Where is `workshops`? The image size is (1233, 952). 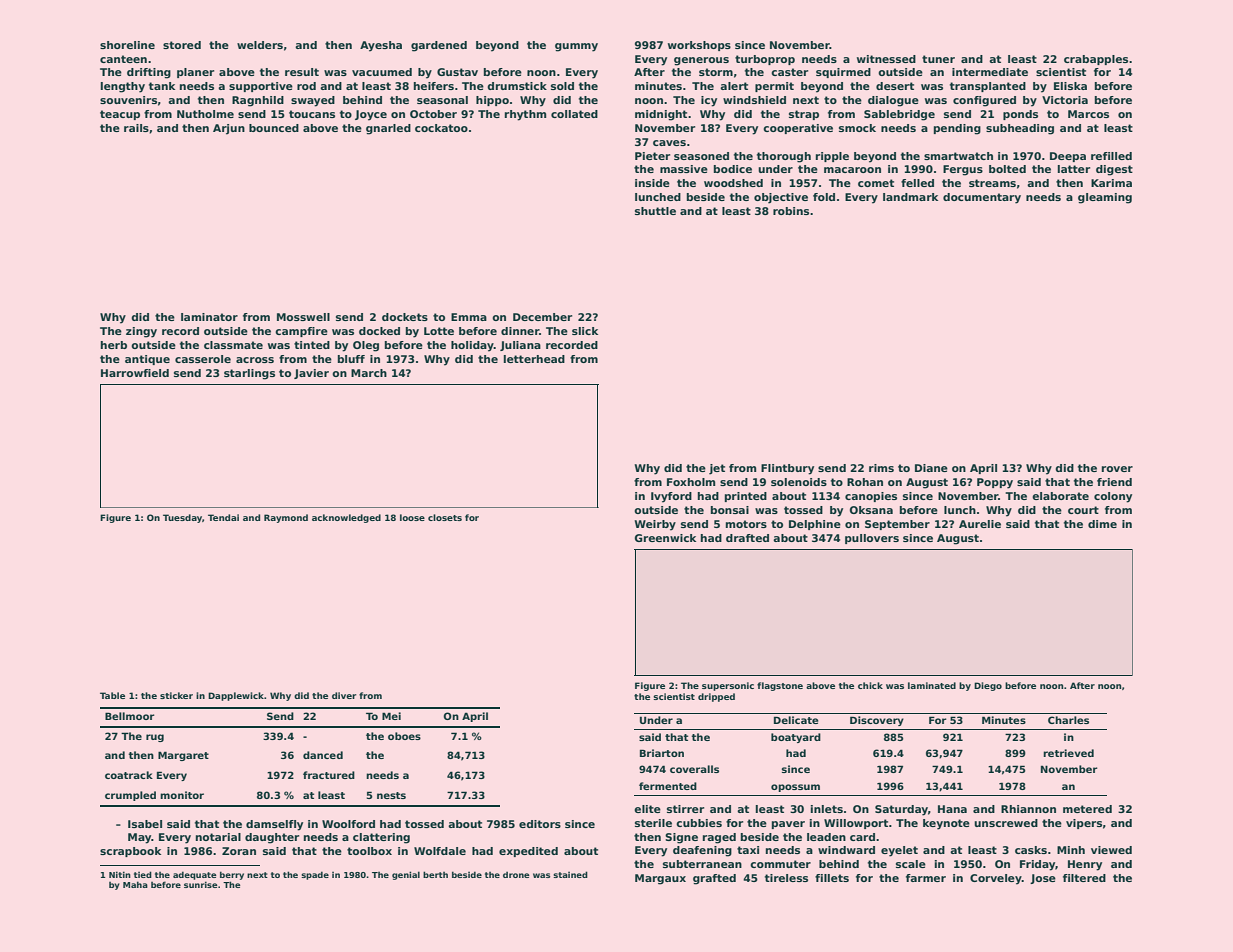
workshops is located at coordinates (699, 46).
